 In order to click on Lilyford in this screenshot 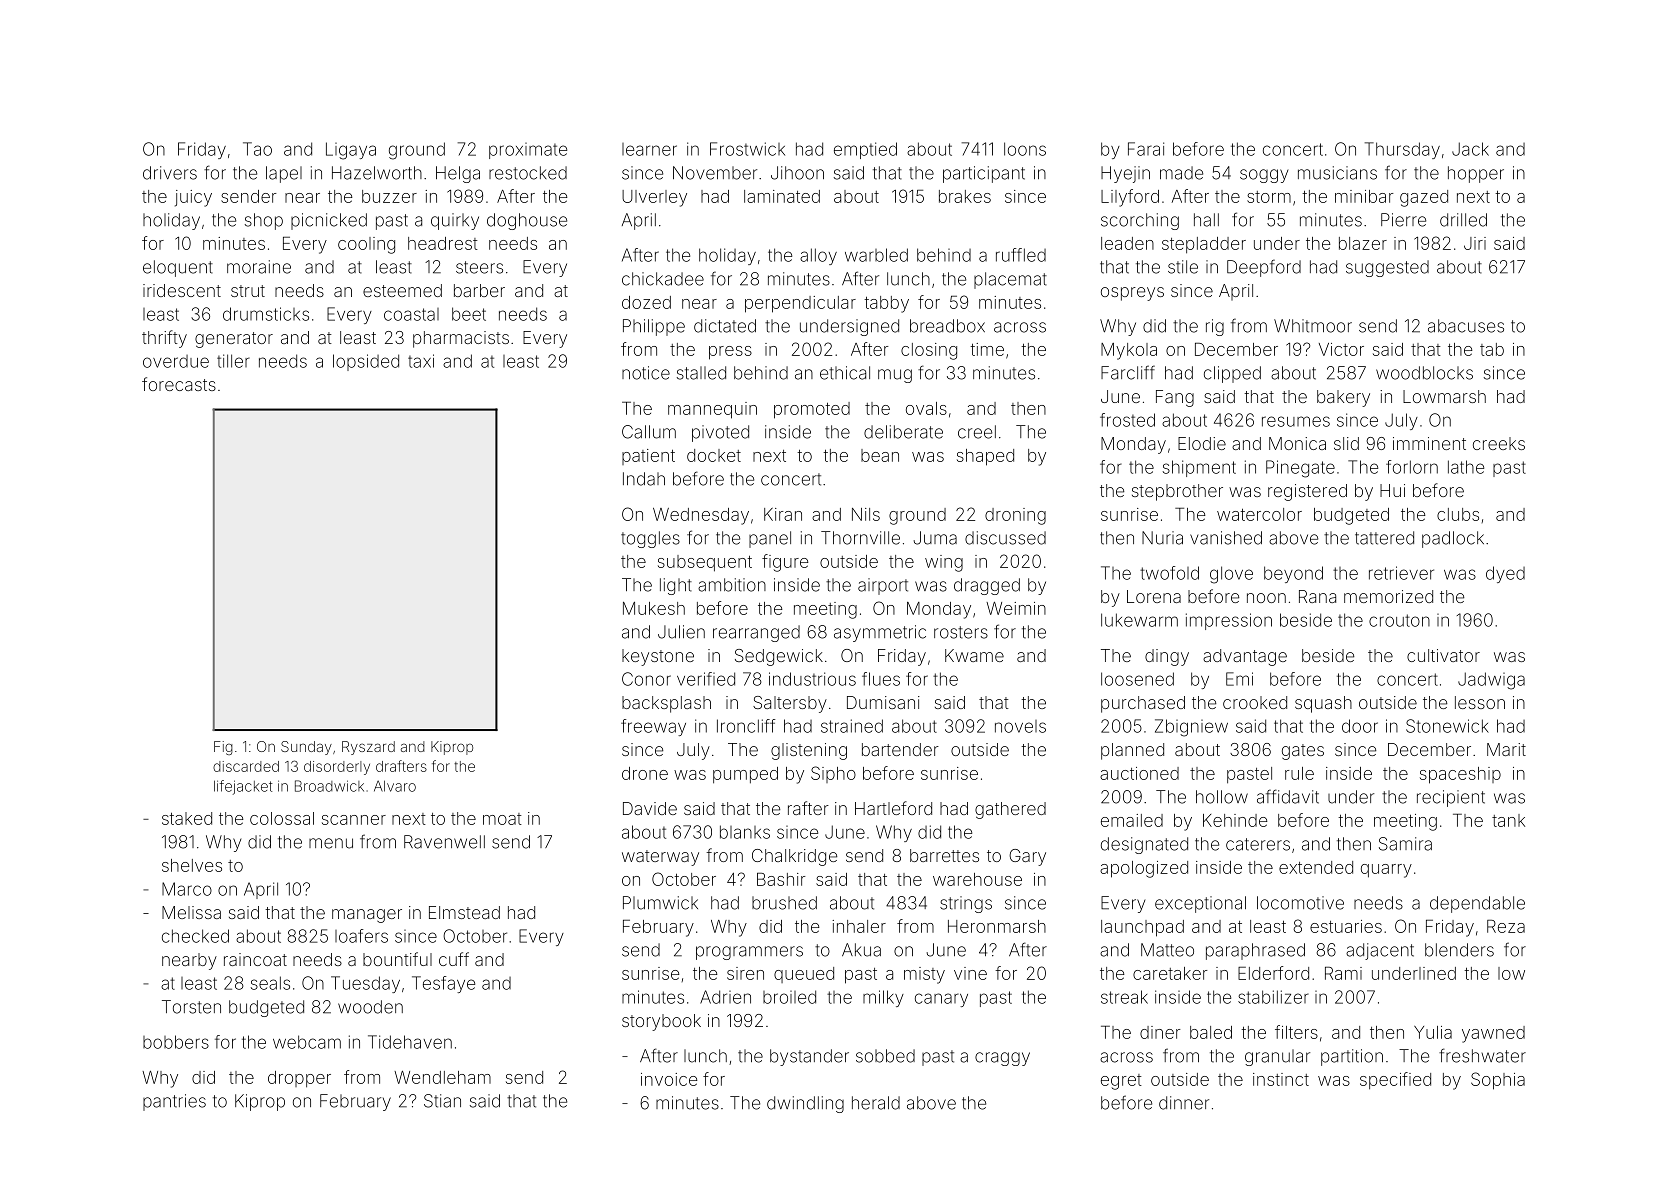, I will do `click(1130, 198)`.
